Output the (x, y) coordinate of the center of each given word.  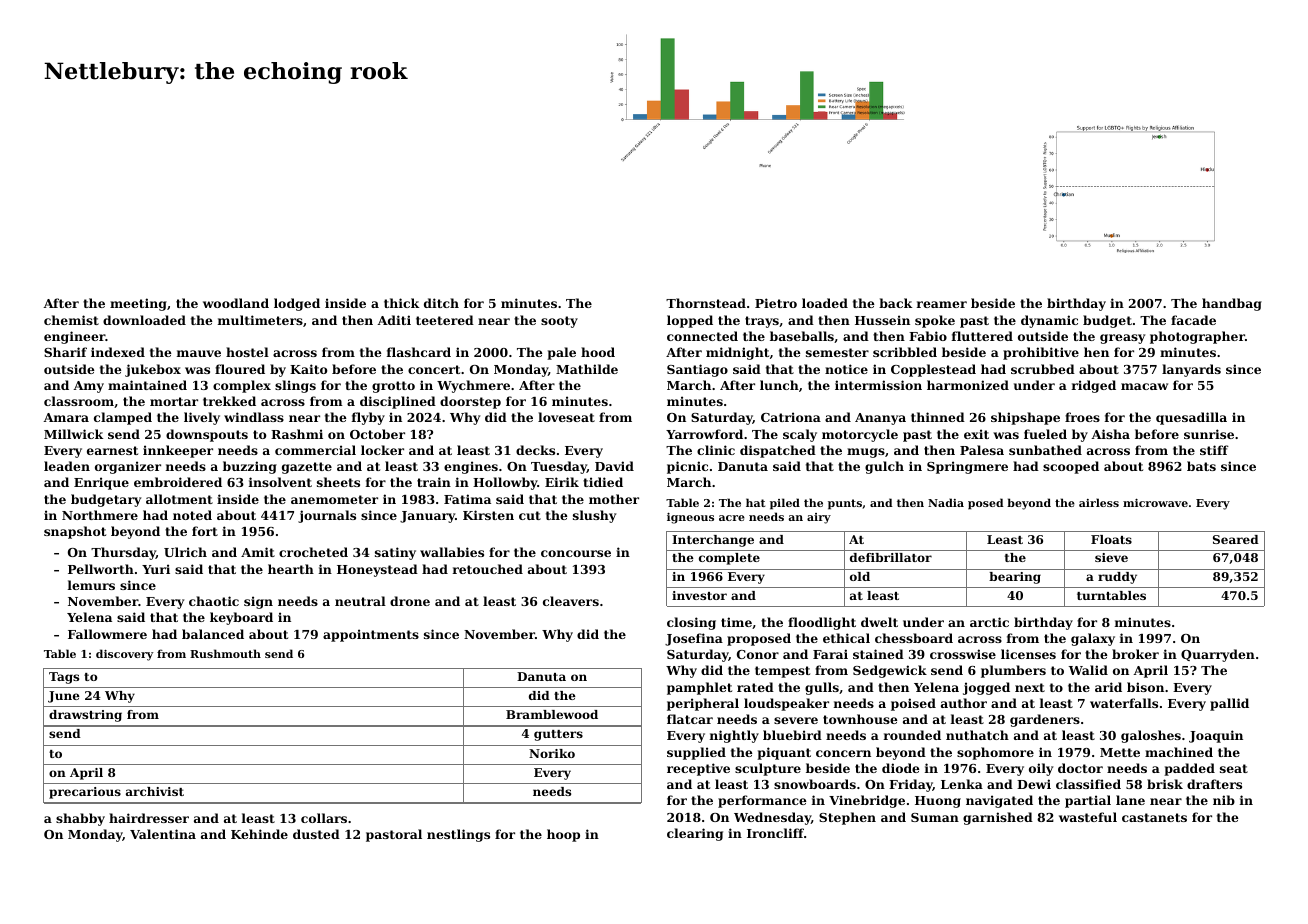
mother (614, 499)
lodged (297, 304)
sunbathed (1045, 450)
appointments (371, 635)
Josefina (694, 639)
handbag (1232, 304)
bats (1201, 466)
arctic (989, 622)
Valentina (163, 834)
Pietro (776, 303)
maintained (147, 385)
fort (205, 531)
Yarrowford (704, 434)
